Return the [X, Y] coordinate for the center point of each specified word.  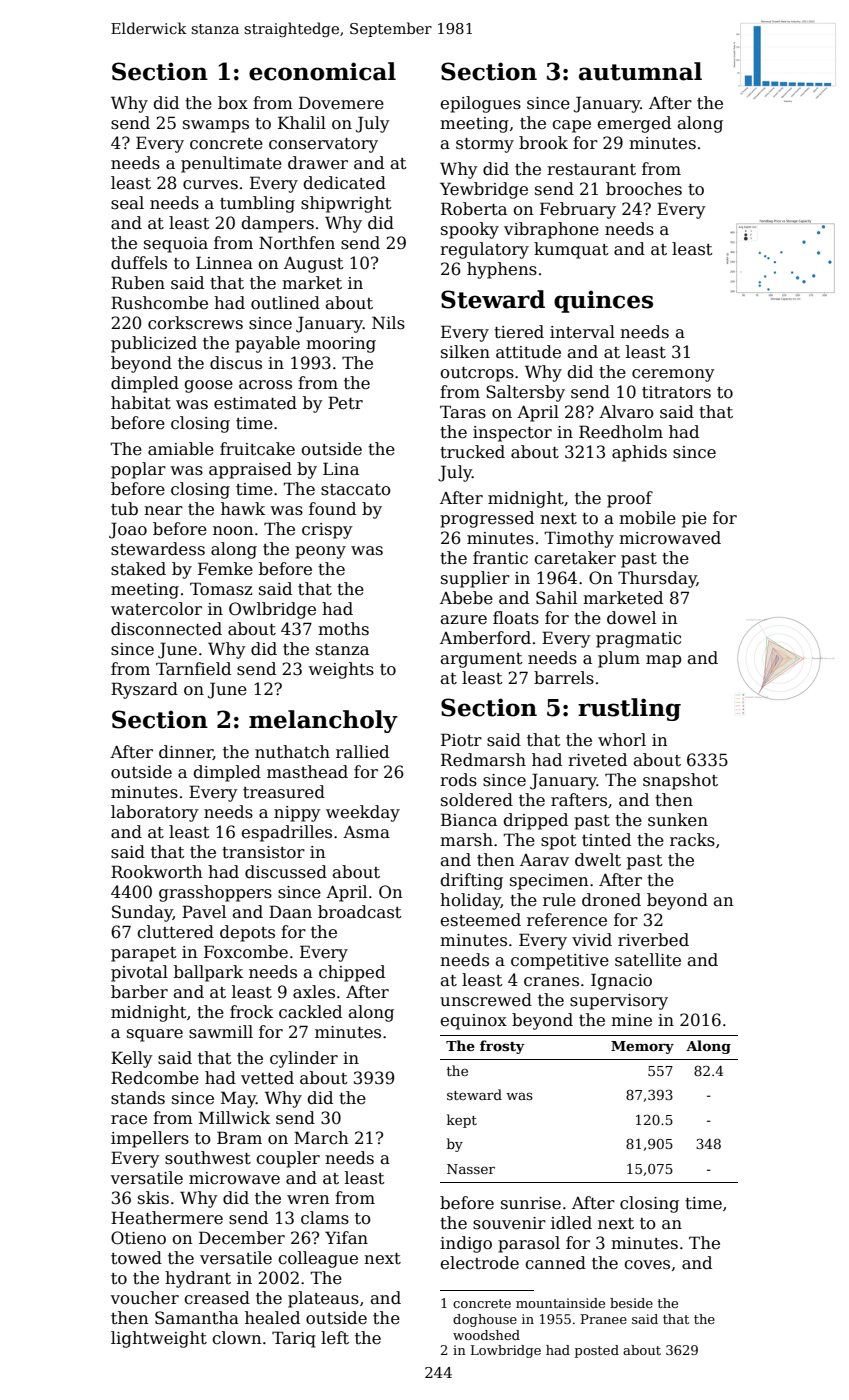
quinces [603, 301]
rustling [629, 709]
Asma [366, 832]
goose [208, 386]
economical [322, 71]
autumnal [640, 71]
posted [597, 1351]
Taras [463, 411]
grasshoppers [215, 893]
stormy [485, 145]
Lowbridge [506, 1351]
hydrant [198, 1279]
